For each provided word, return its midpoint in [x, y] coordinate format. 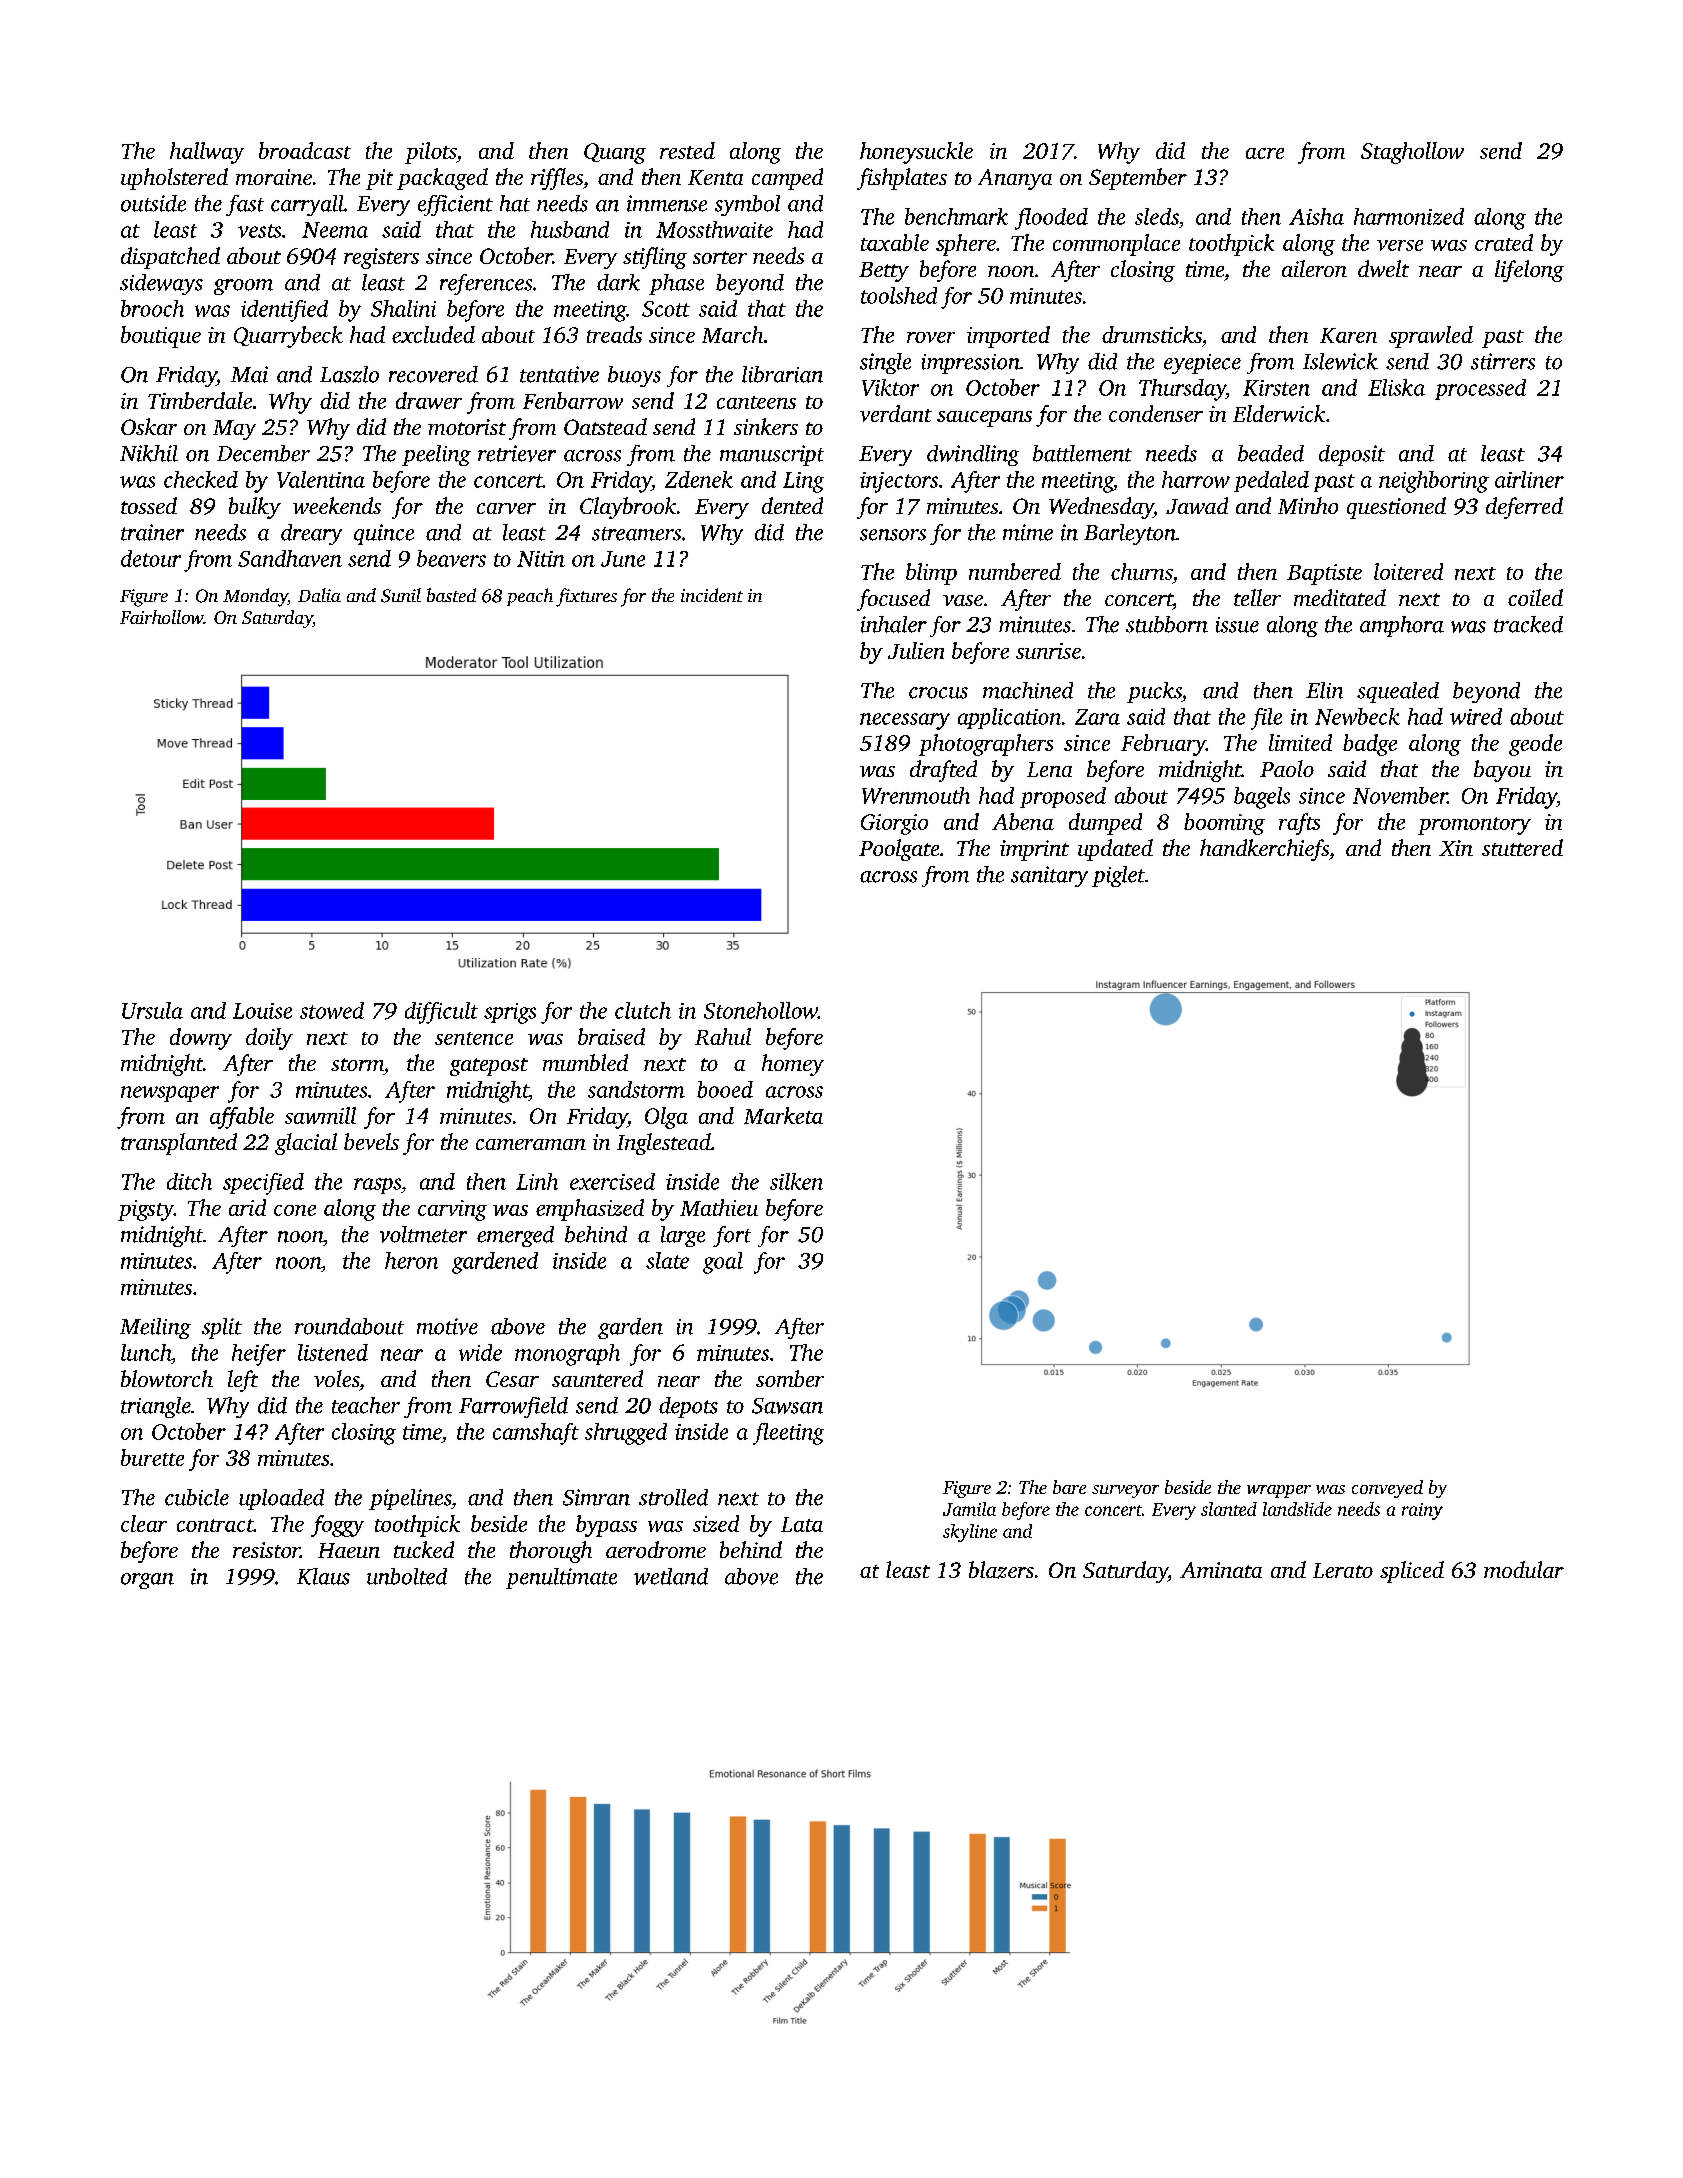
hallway [207, 153]
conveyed [1387, 1489]
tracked [1528, 624]
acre [1265, 153]
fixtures [586, 597]
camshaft [536, 1434]
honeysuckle [916, 153]
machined [1028, 690]
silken [796, 1181]
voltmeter [423, 1234]
